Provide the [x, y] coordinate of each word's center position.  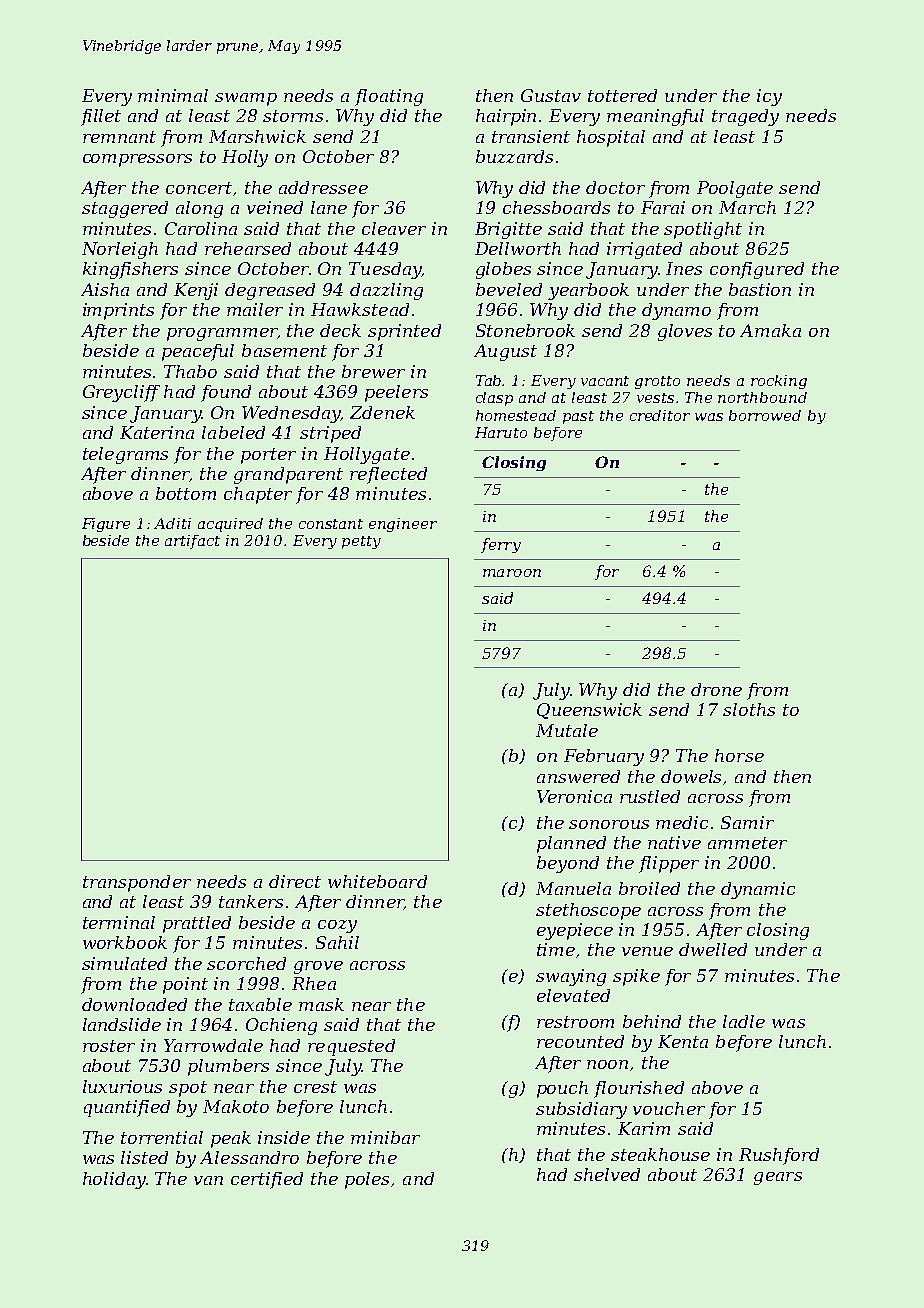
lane [329, 207]
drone [716, 689]
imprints [118, 311]
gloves [685, 332]
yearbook [588, 291]
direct [295, 881]
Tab [488, 380]
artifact [192, 542]
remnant [119, 137]
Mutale [567, 730]
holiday [114, 1180]
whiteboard [377, 881]
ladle [744, 1021]
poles [367, 1180]
